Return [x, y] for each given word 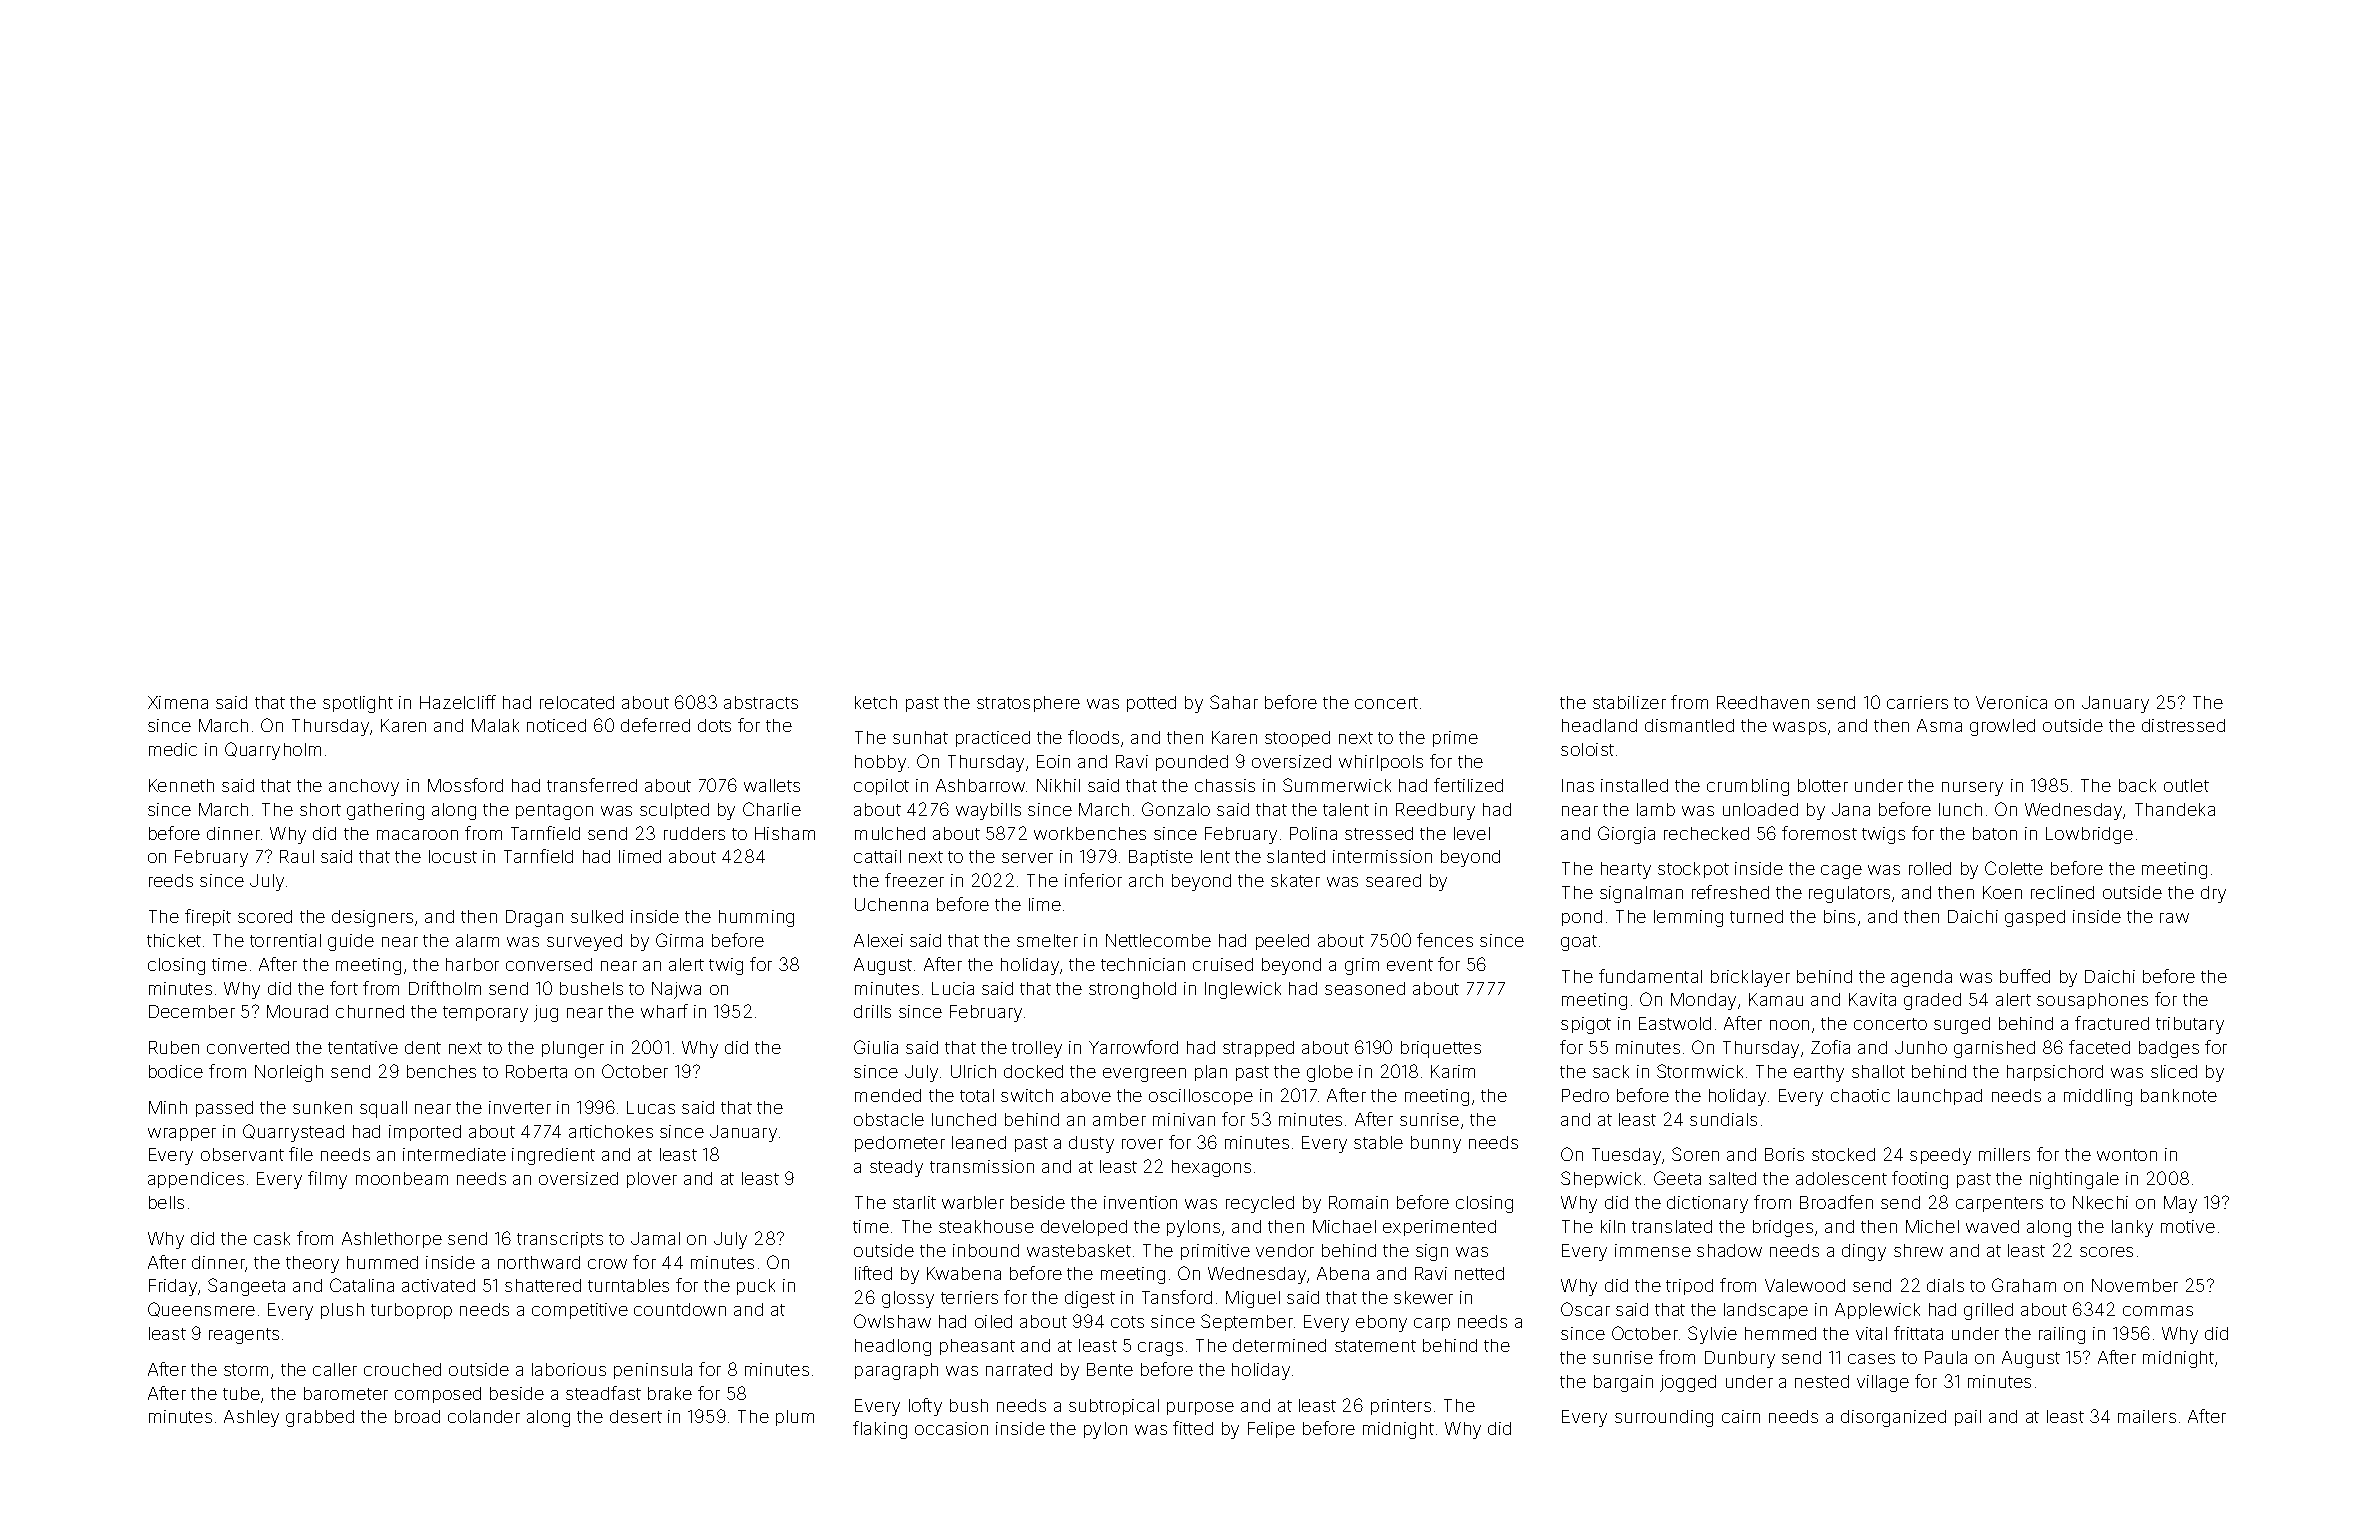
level [1472, 833]
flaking [880, 1430]
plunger [573, 1049]
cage [1841, 872]
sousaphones [2092, 1001]
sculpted [674, 811]
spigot [1586, 1025]
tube [241, 1393]
